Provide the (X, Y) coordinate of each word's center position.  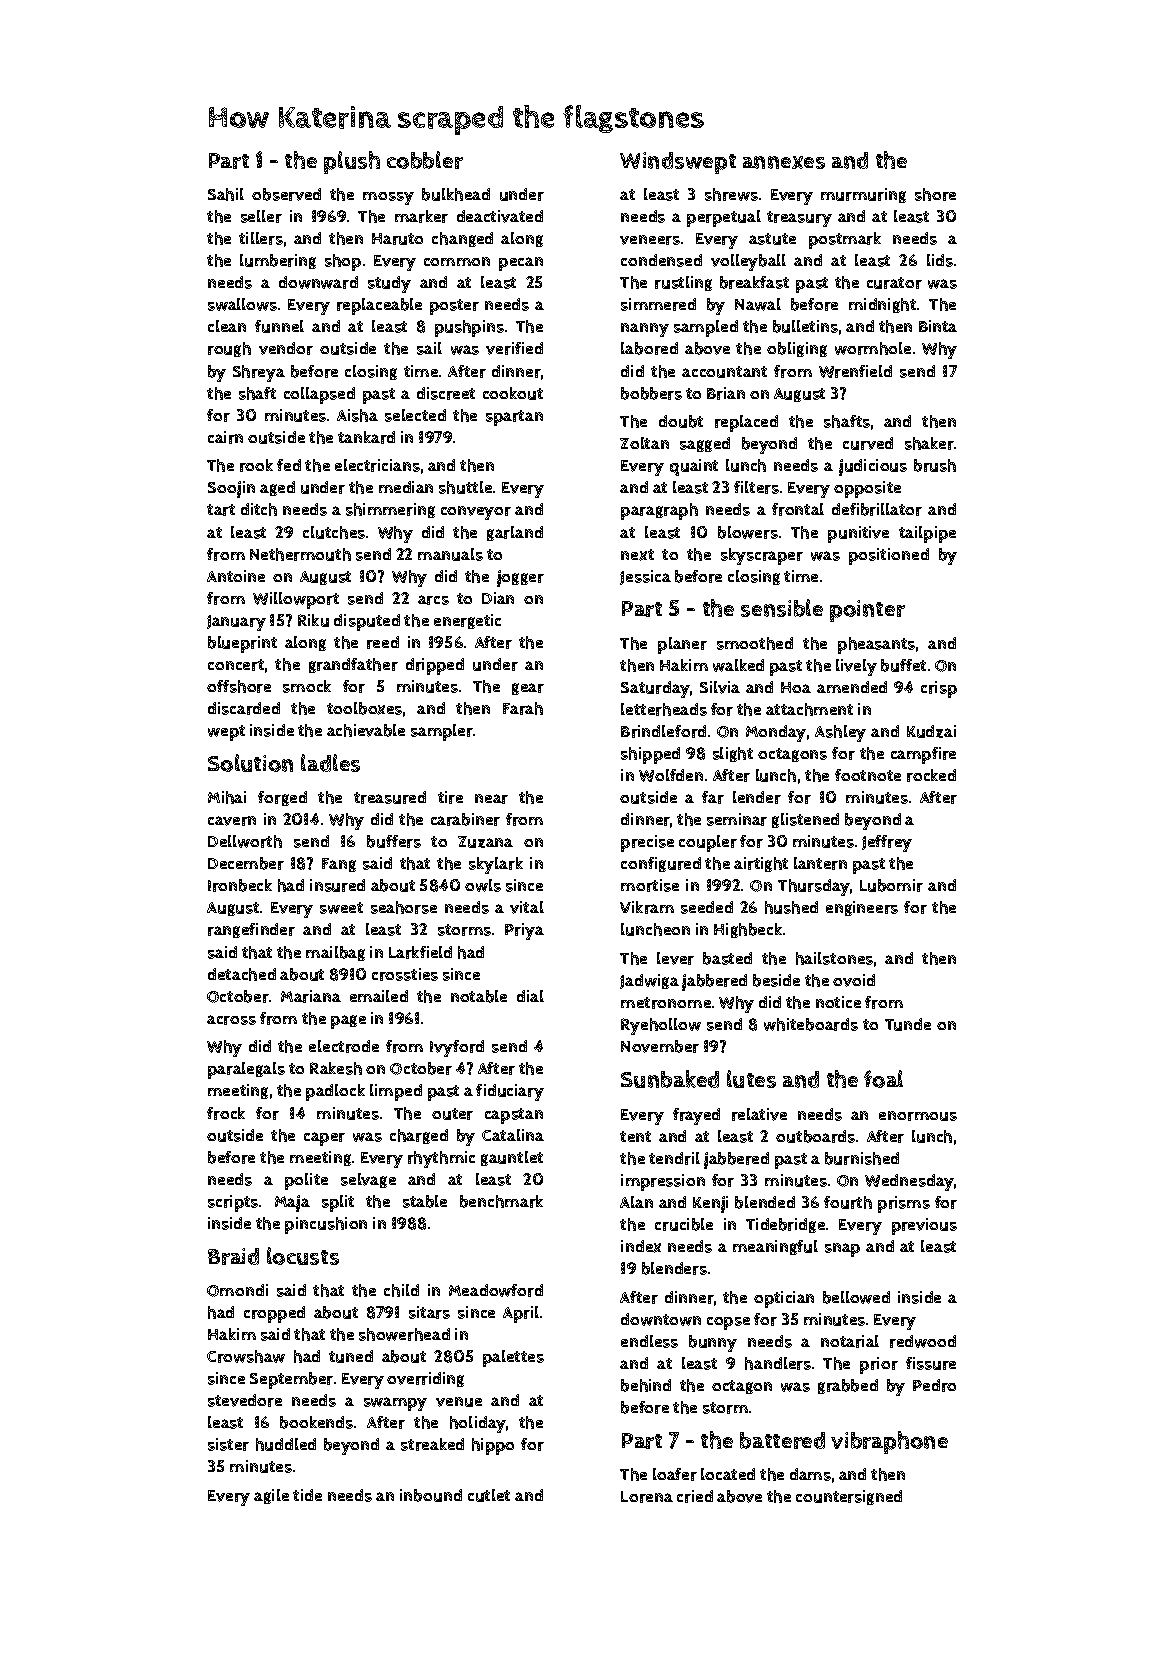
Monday (776, 733)
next (637, 555)
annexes (784, 162)
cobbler (425, 160)
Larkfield (420, 952)
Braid (233, 1256)
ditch (259, 509)
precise (647, 843)
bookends (316, 1422)
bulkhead (456, 194)
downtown (661, 1319)
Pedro (934, 1385)
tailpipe (927, 534)
